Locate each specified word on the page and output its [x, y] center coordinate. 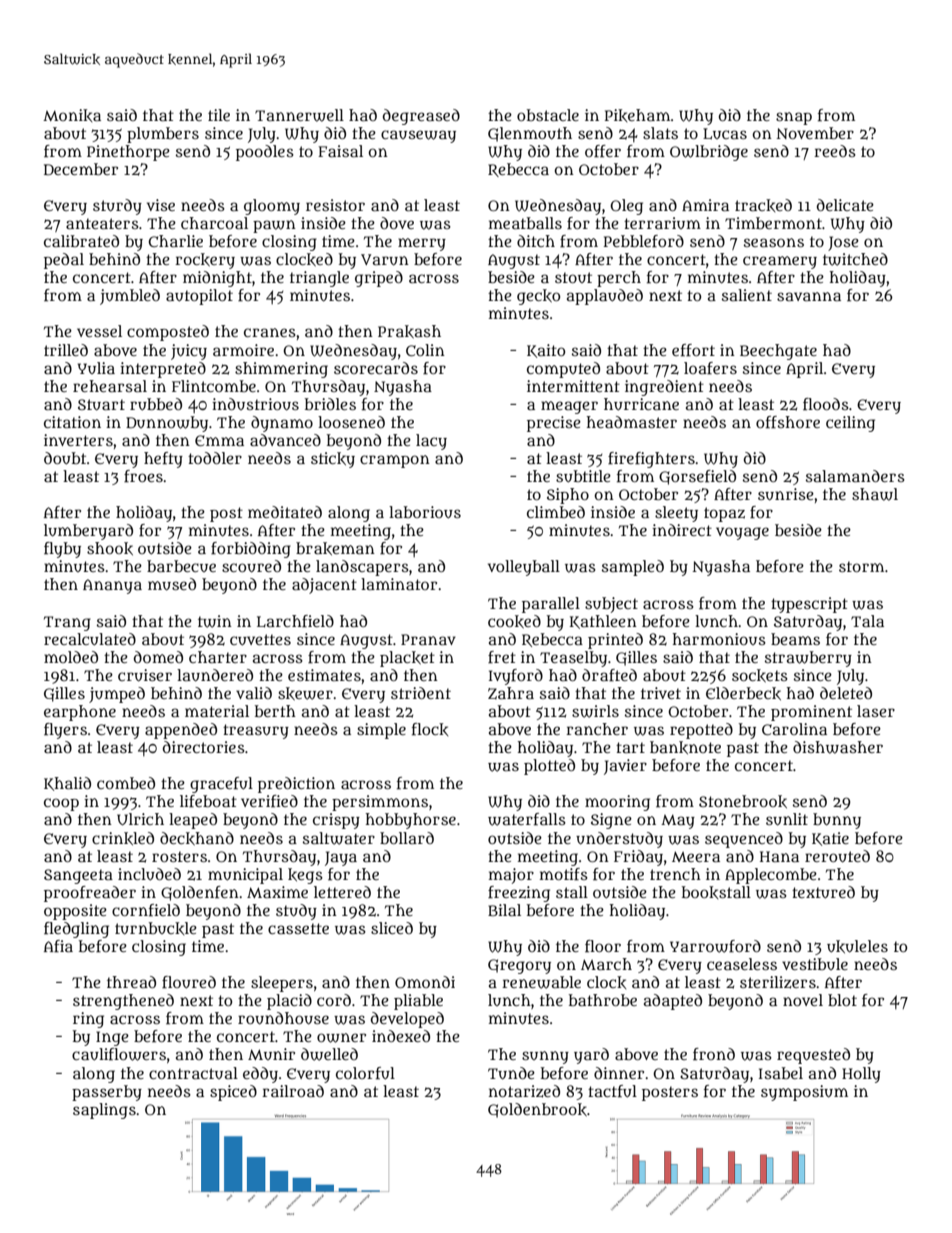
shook [110, 548]
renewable [541, 982]
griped [379, 279]
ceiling [850, 424]
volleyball [524, 568]
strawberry [808, 659]
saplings [104, 1111]
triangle [319, 279]
